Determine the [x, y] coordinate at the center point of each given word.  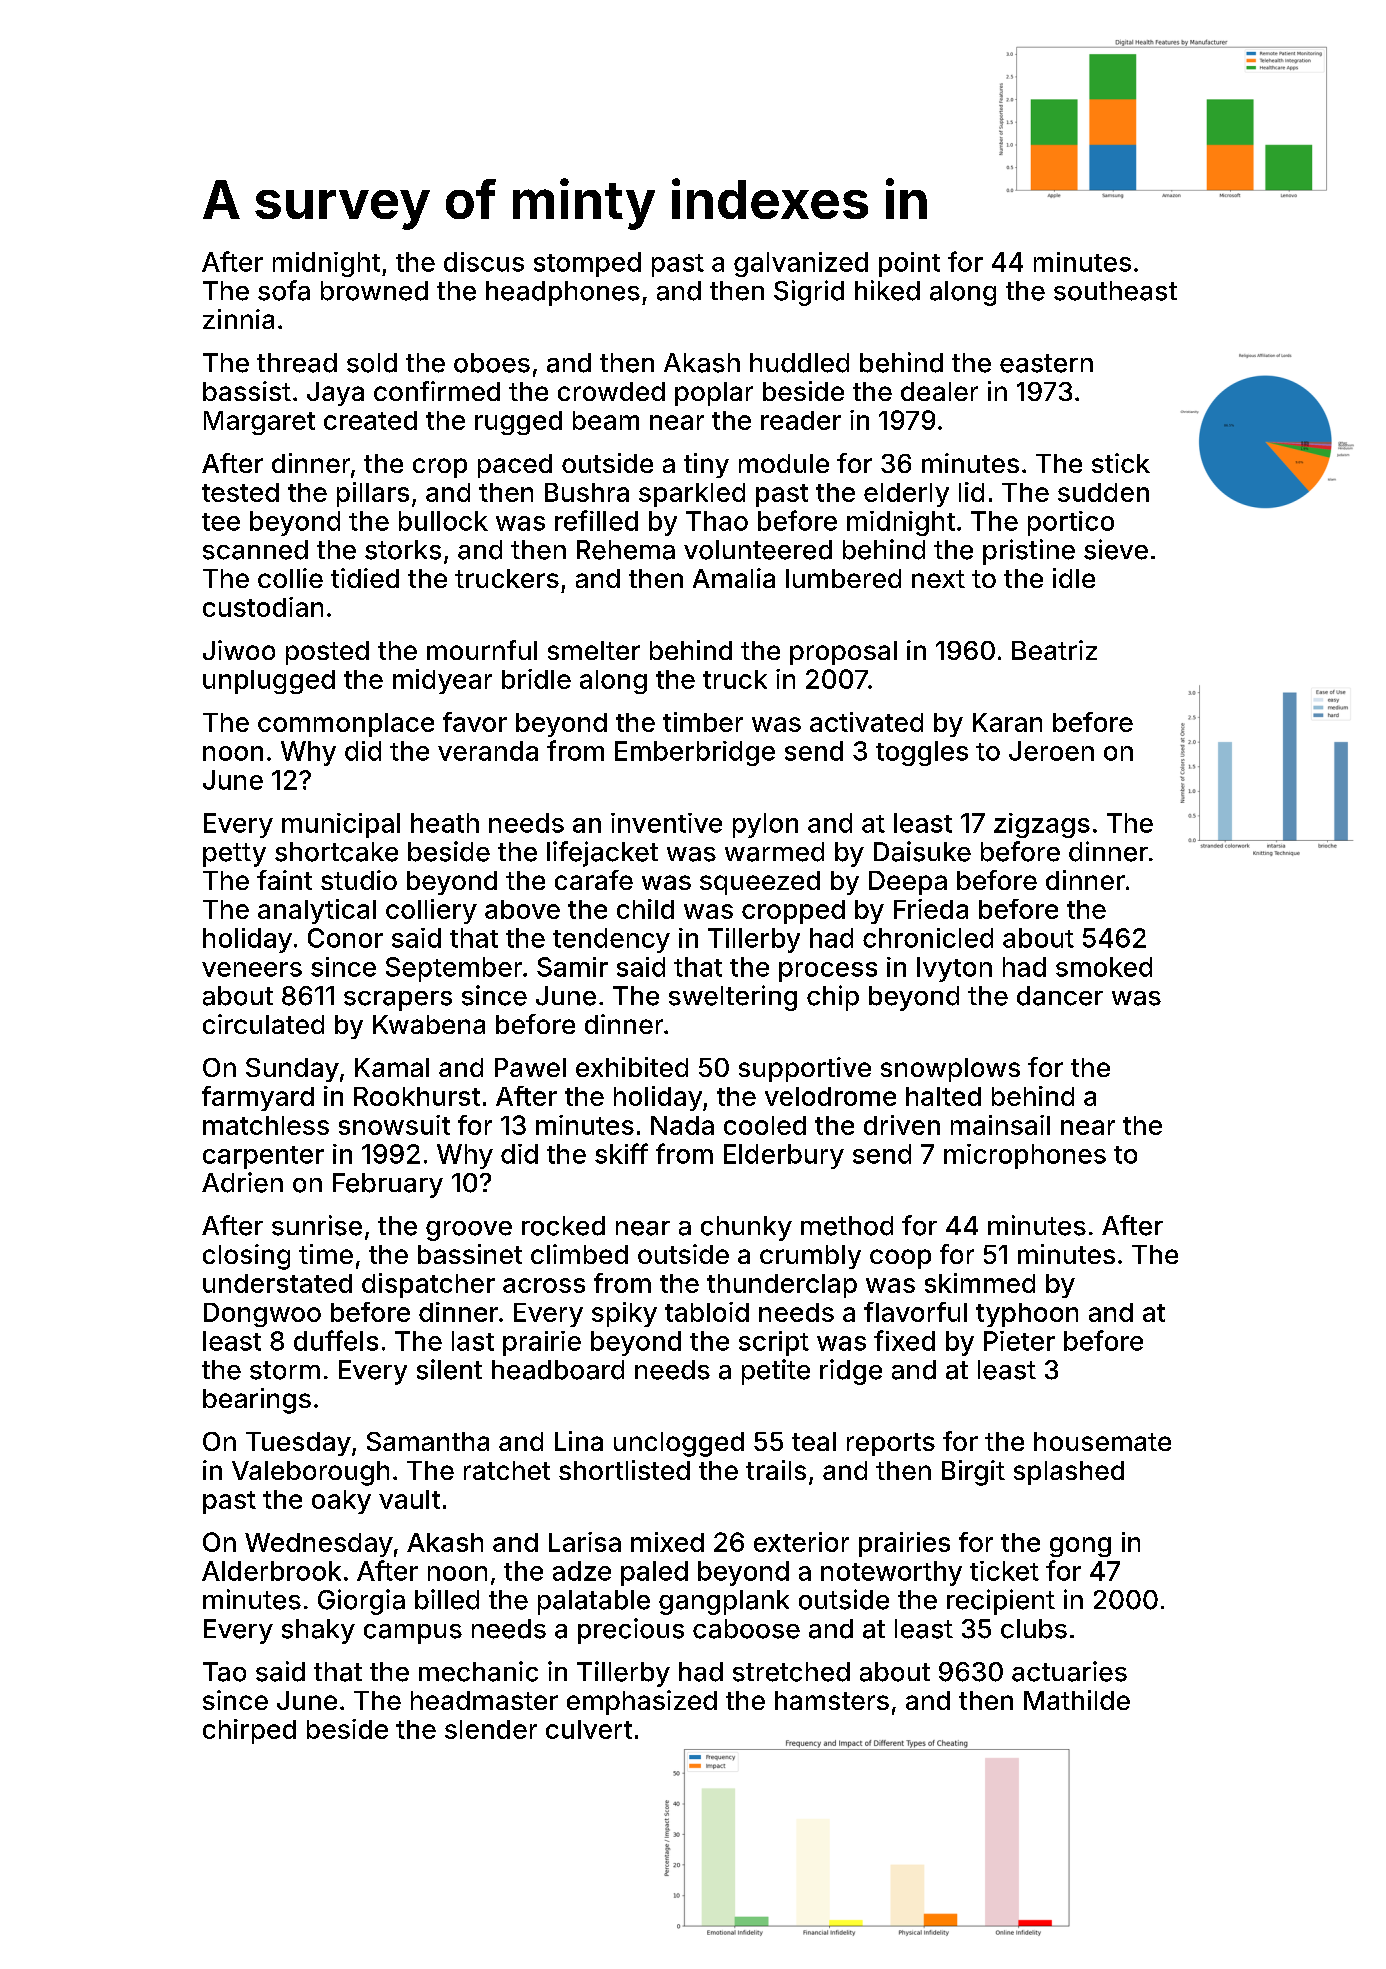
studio [359, 880]
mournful [482, 650]
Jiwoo [239, 650]
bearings [257, 1401]
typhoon [1027, 1315]
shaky [318, 1631]
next [938, 579]
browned [374, 291]
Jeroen [1051, 751]
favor [475, 722]
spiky [624, 1314]
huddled [799, 363]
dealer [939, 391]
